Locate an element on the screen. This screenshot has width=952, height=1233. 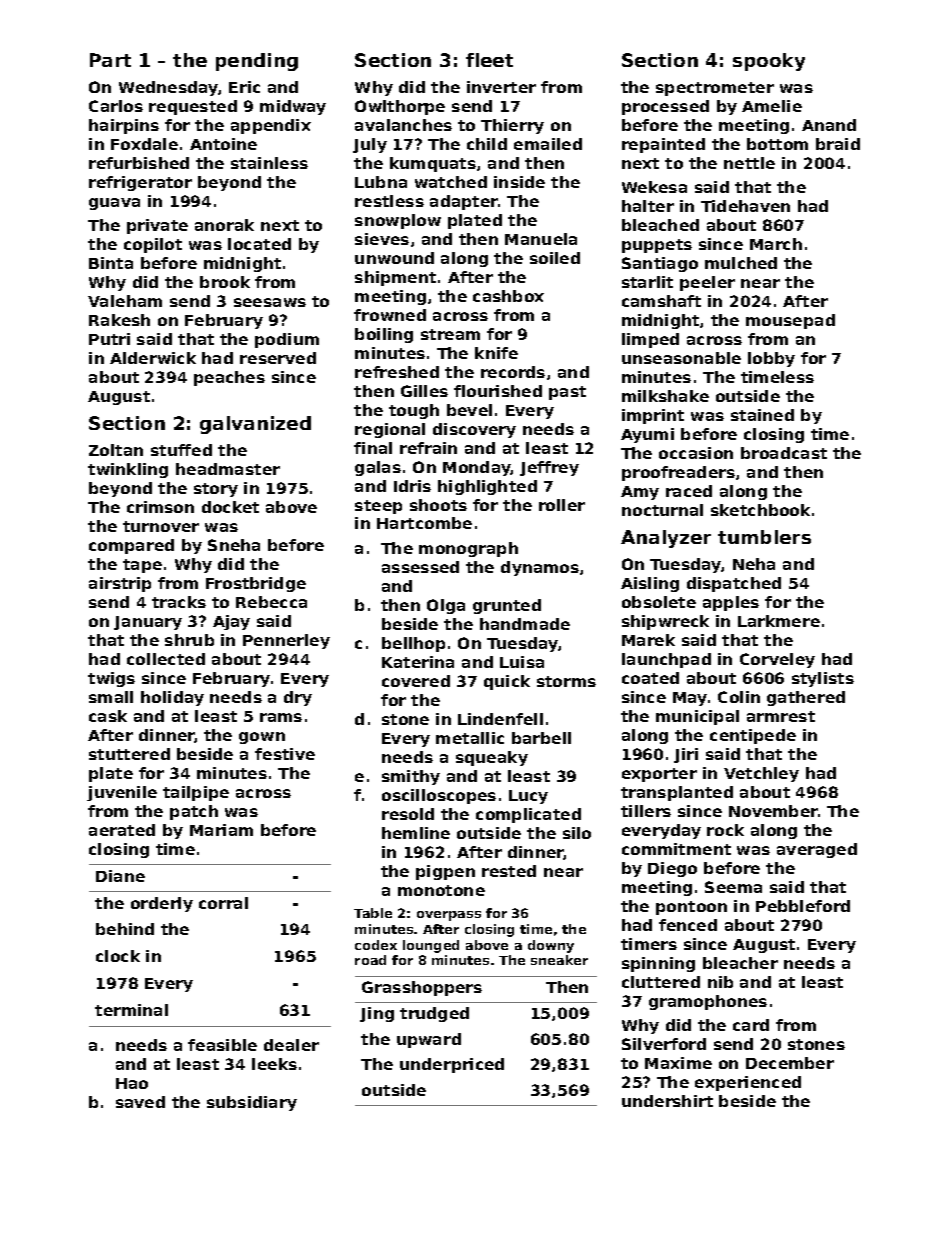
watched is located at coordinates (451, 182).
